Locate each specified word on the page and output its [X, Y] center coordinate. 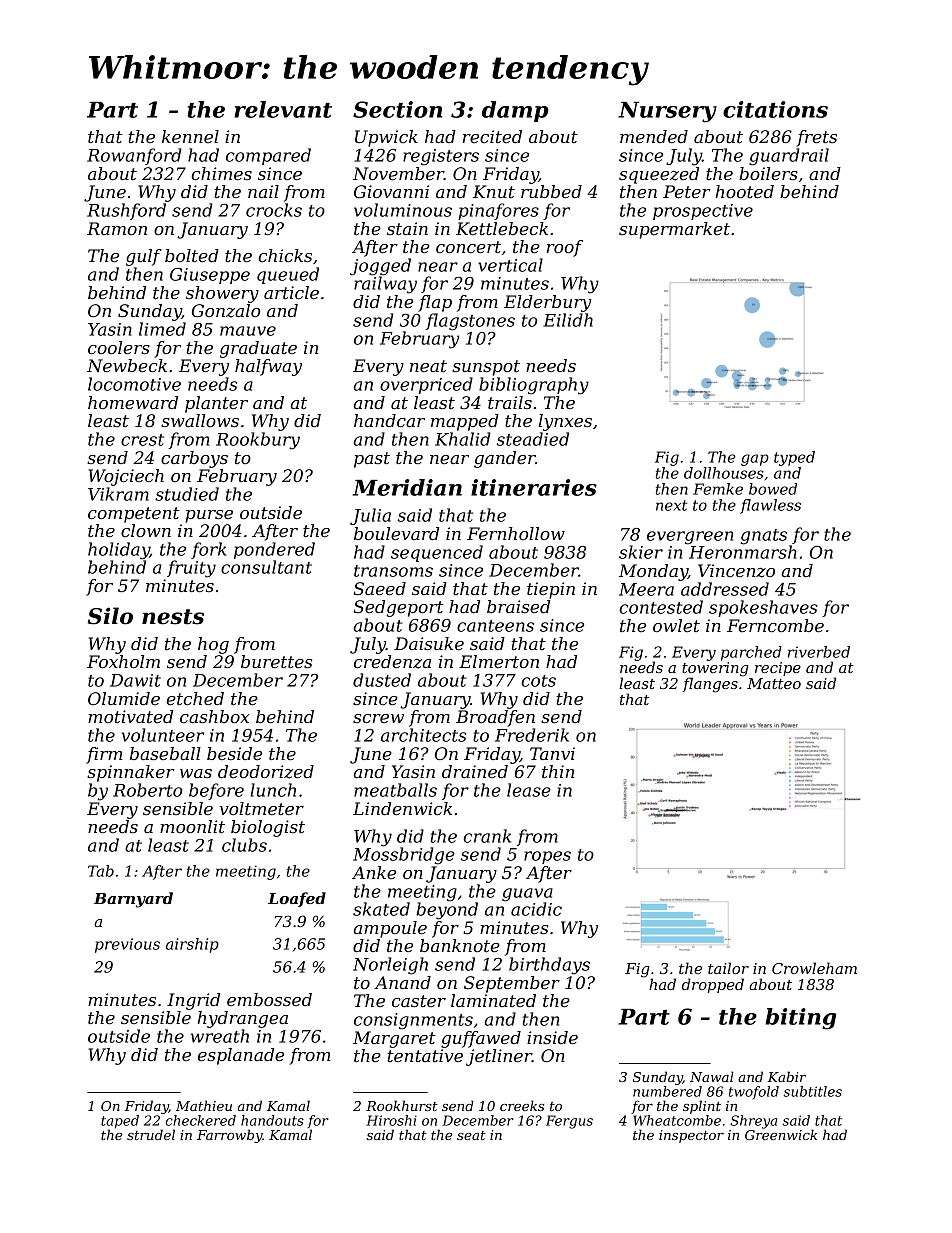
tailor [728, 968]
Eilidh [568, 320]
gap [755, 460]
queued [288, 275]
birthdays [549, 966]
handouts [272, 1120]
